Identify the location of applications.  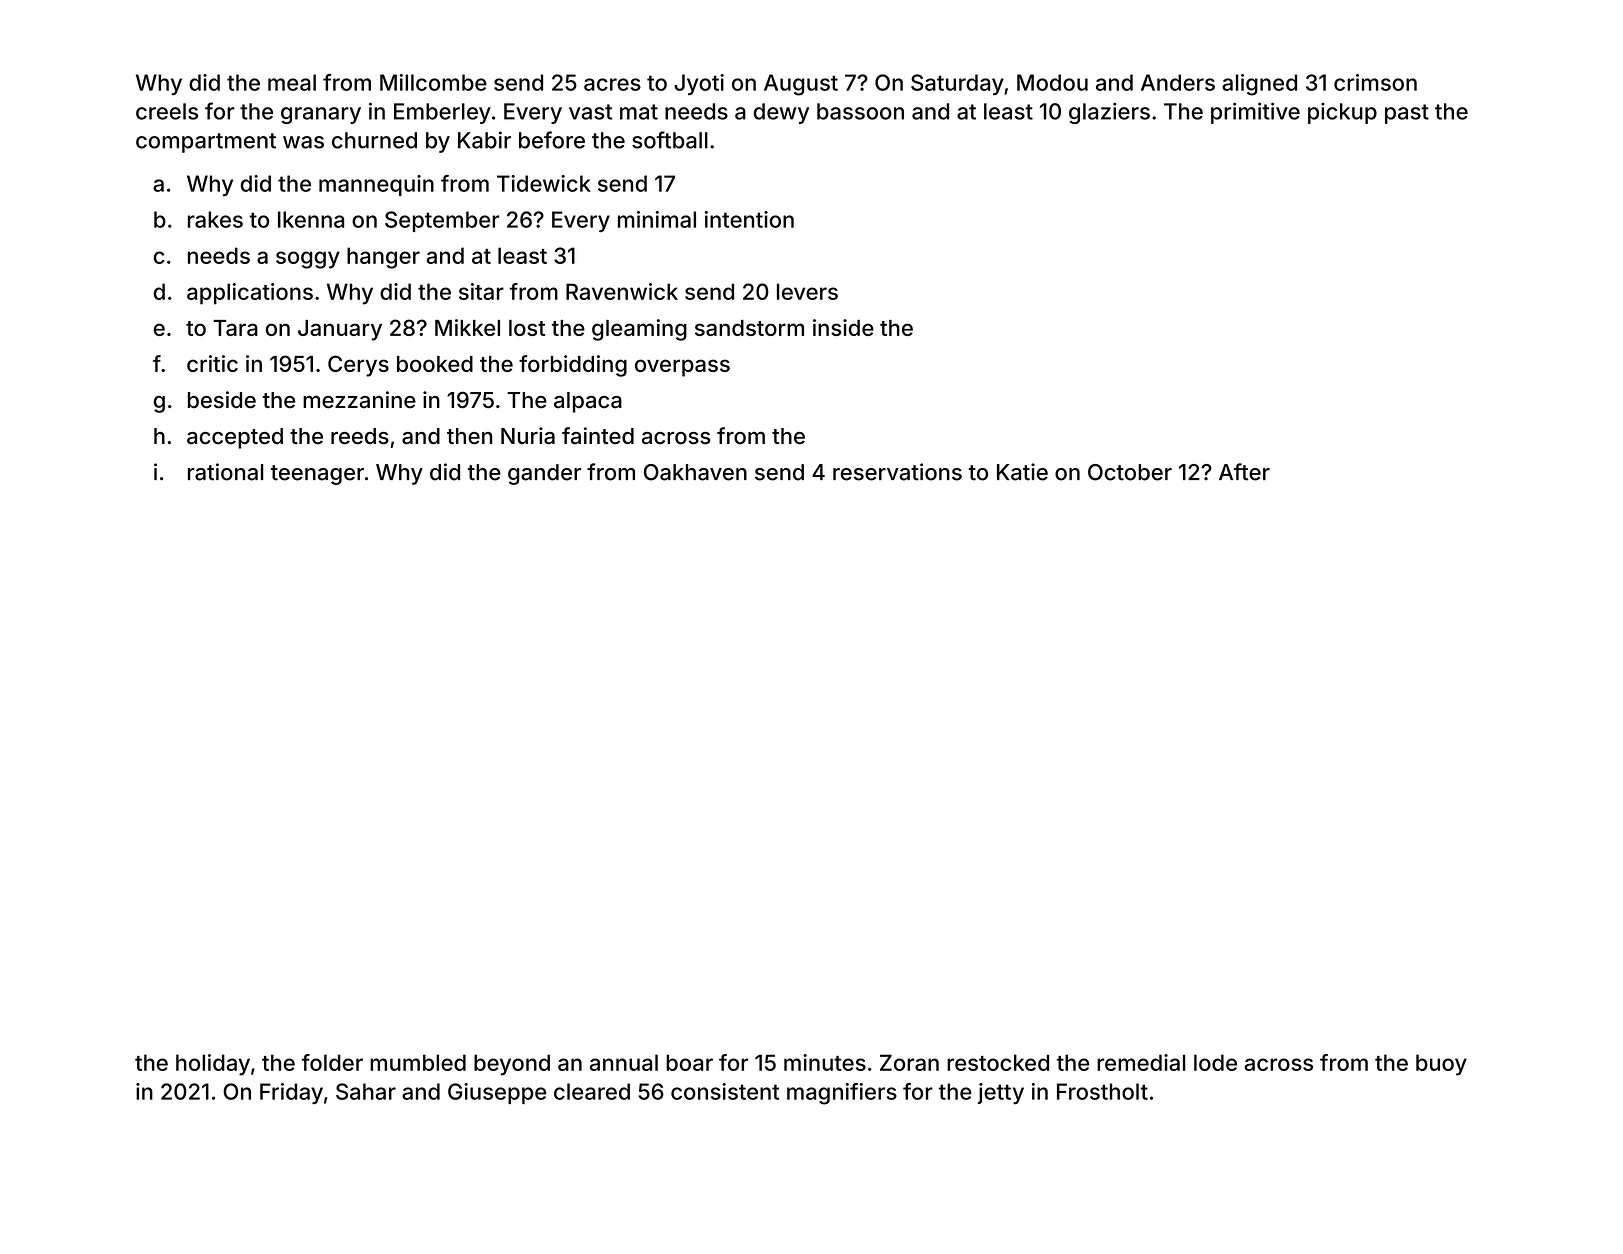
(250, 294).
